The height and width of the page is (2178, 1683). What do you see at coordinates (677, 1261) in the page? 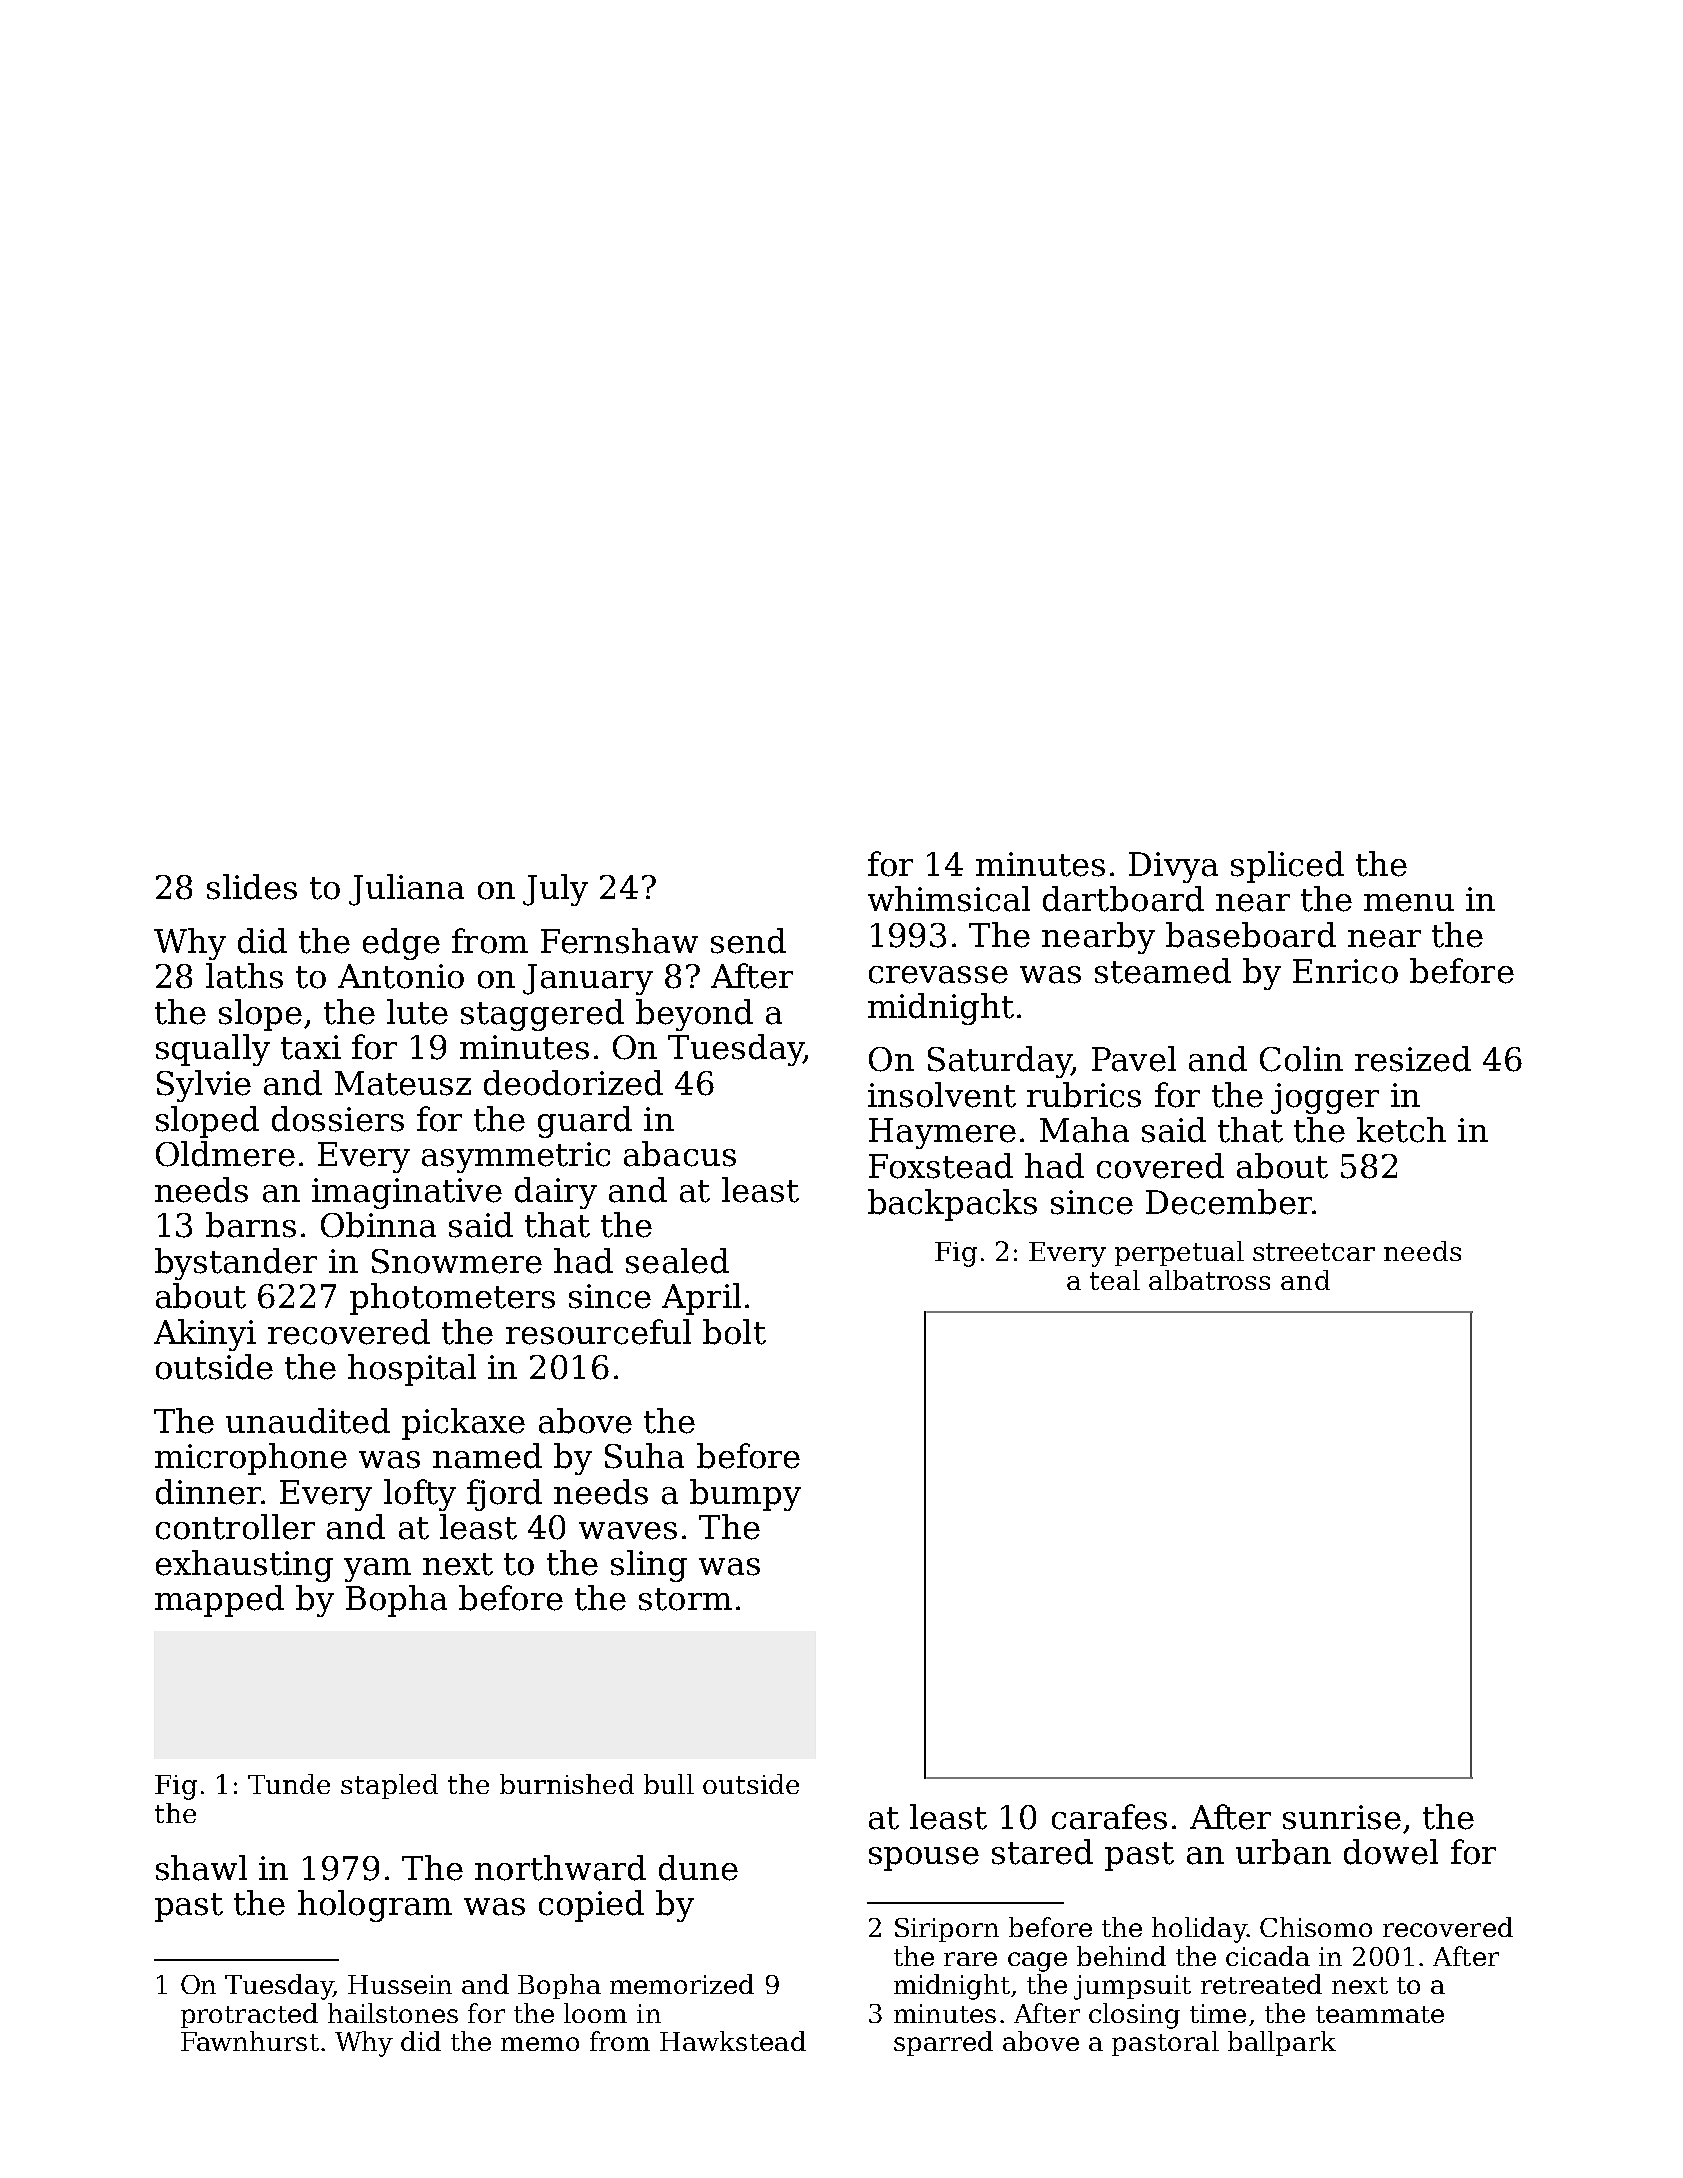
I see `sealed` at bounding box center [677, 1261].
